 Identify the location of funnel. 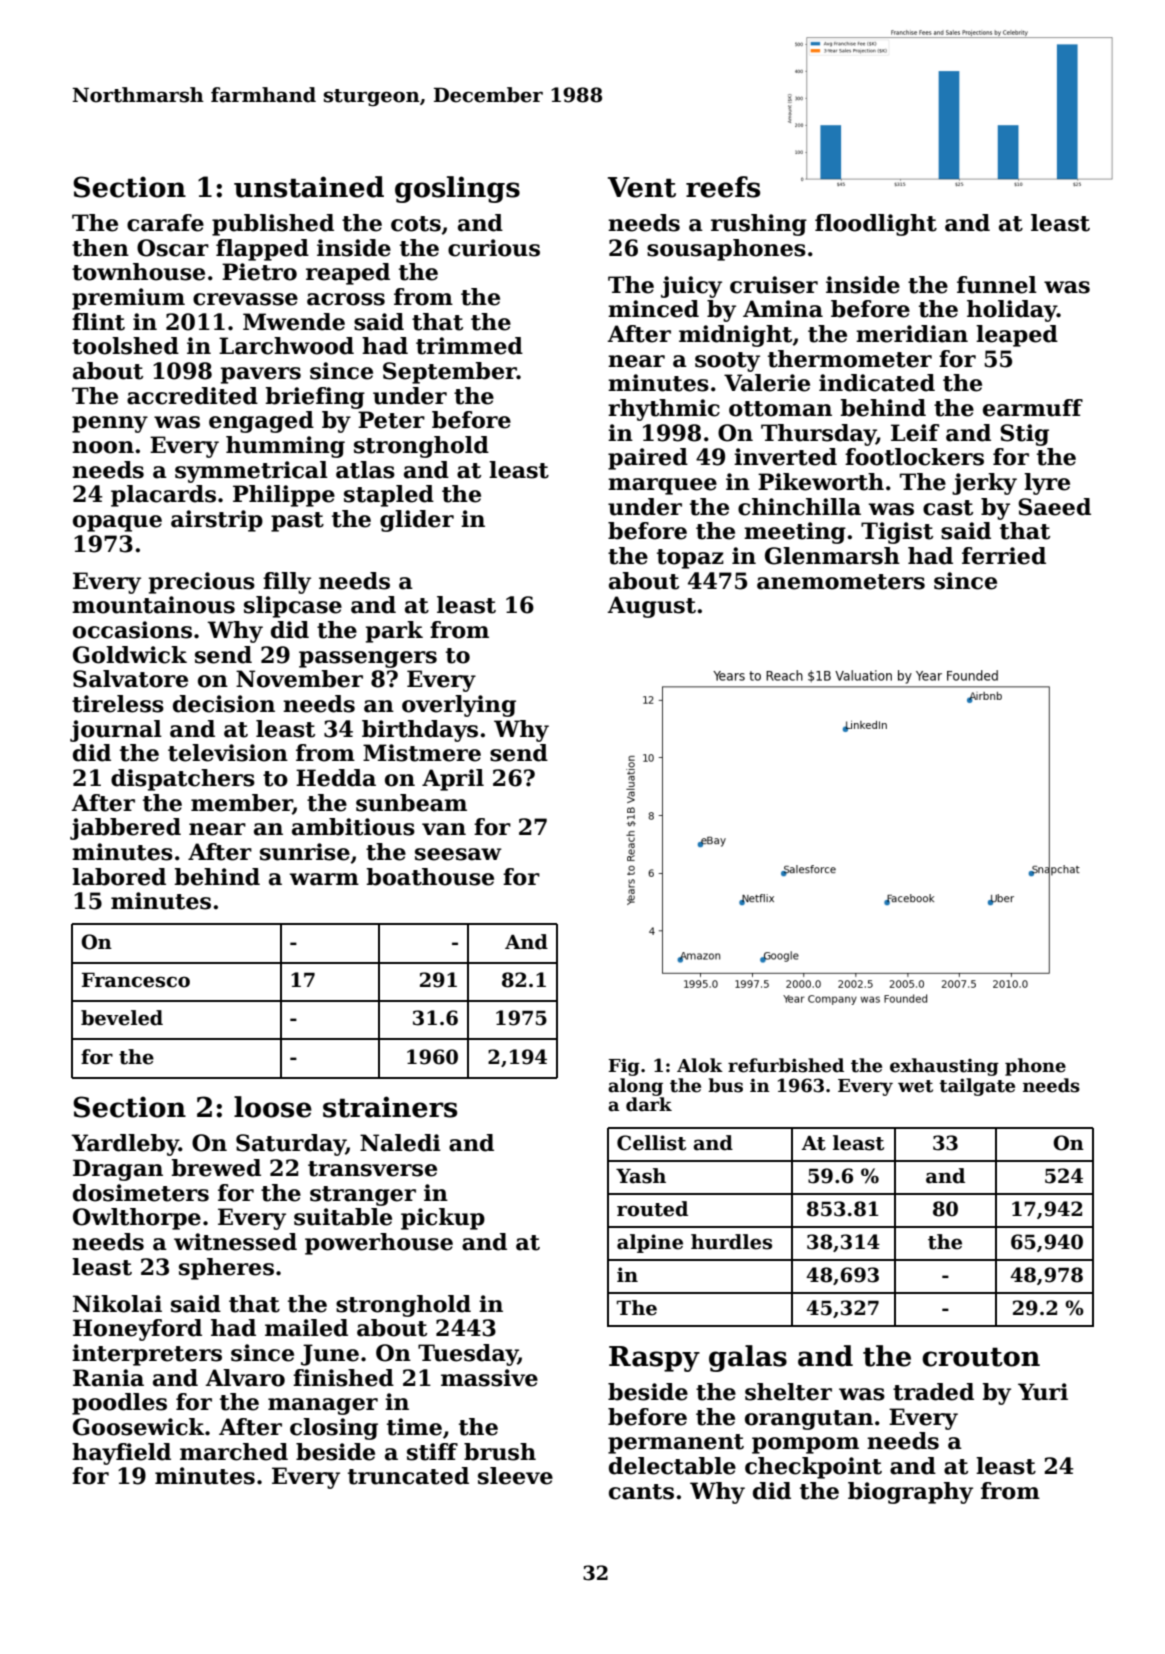
(997, 285).
